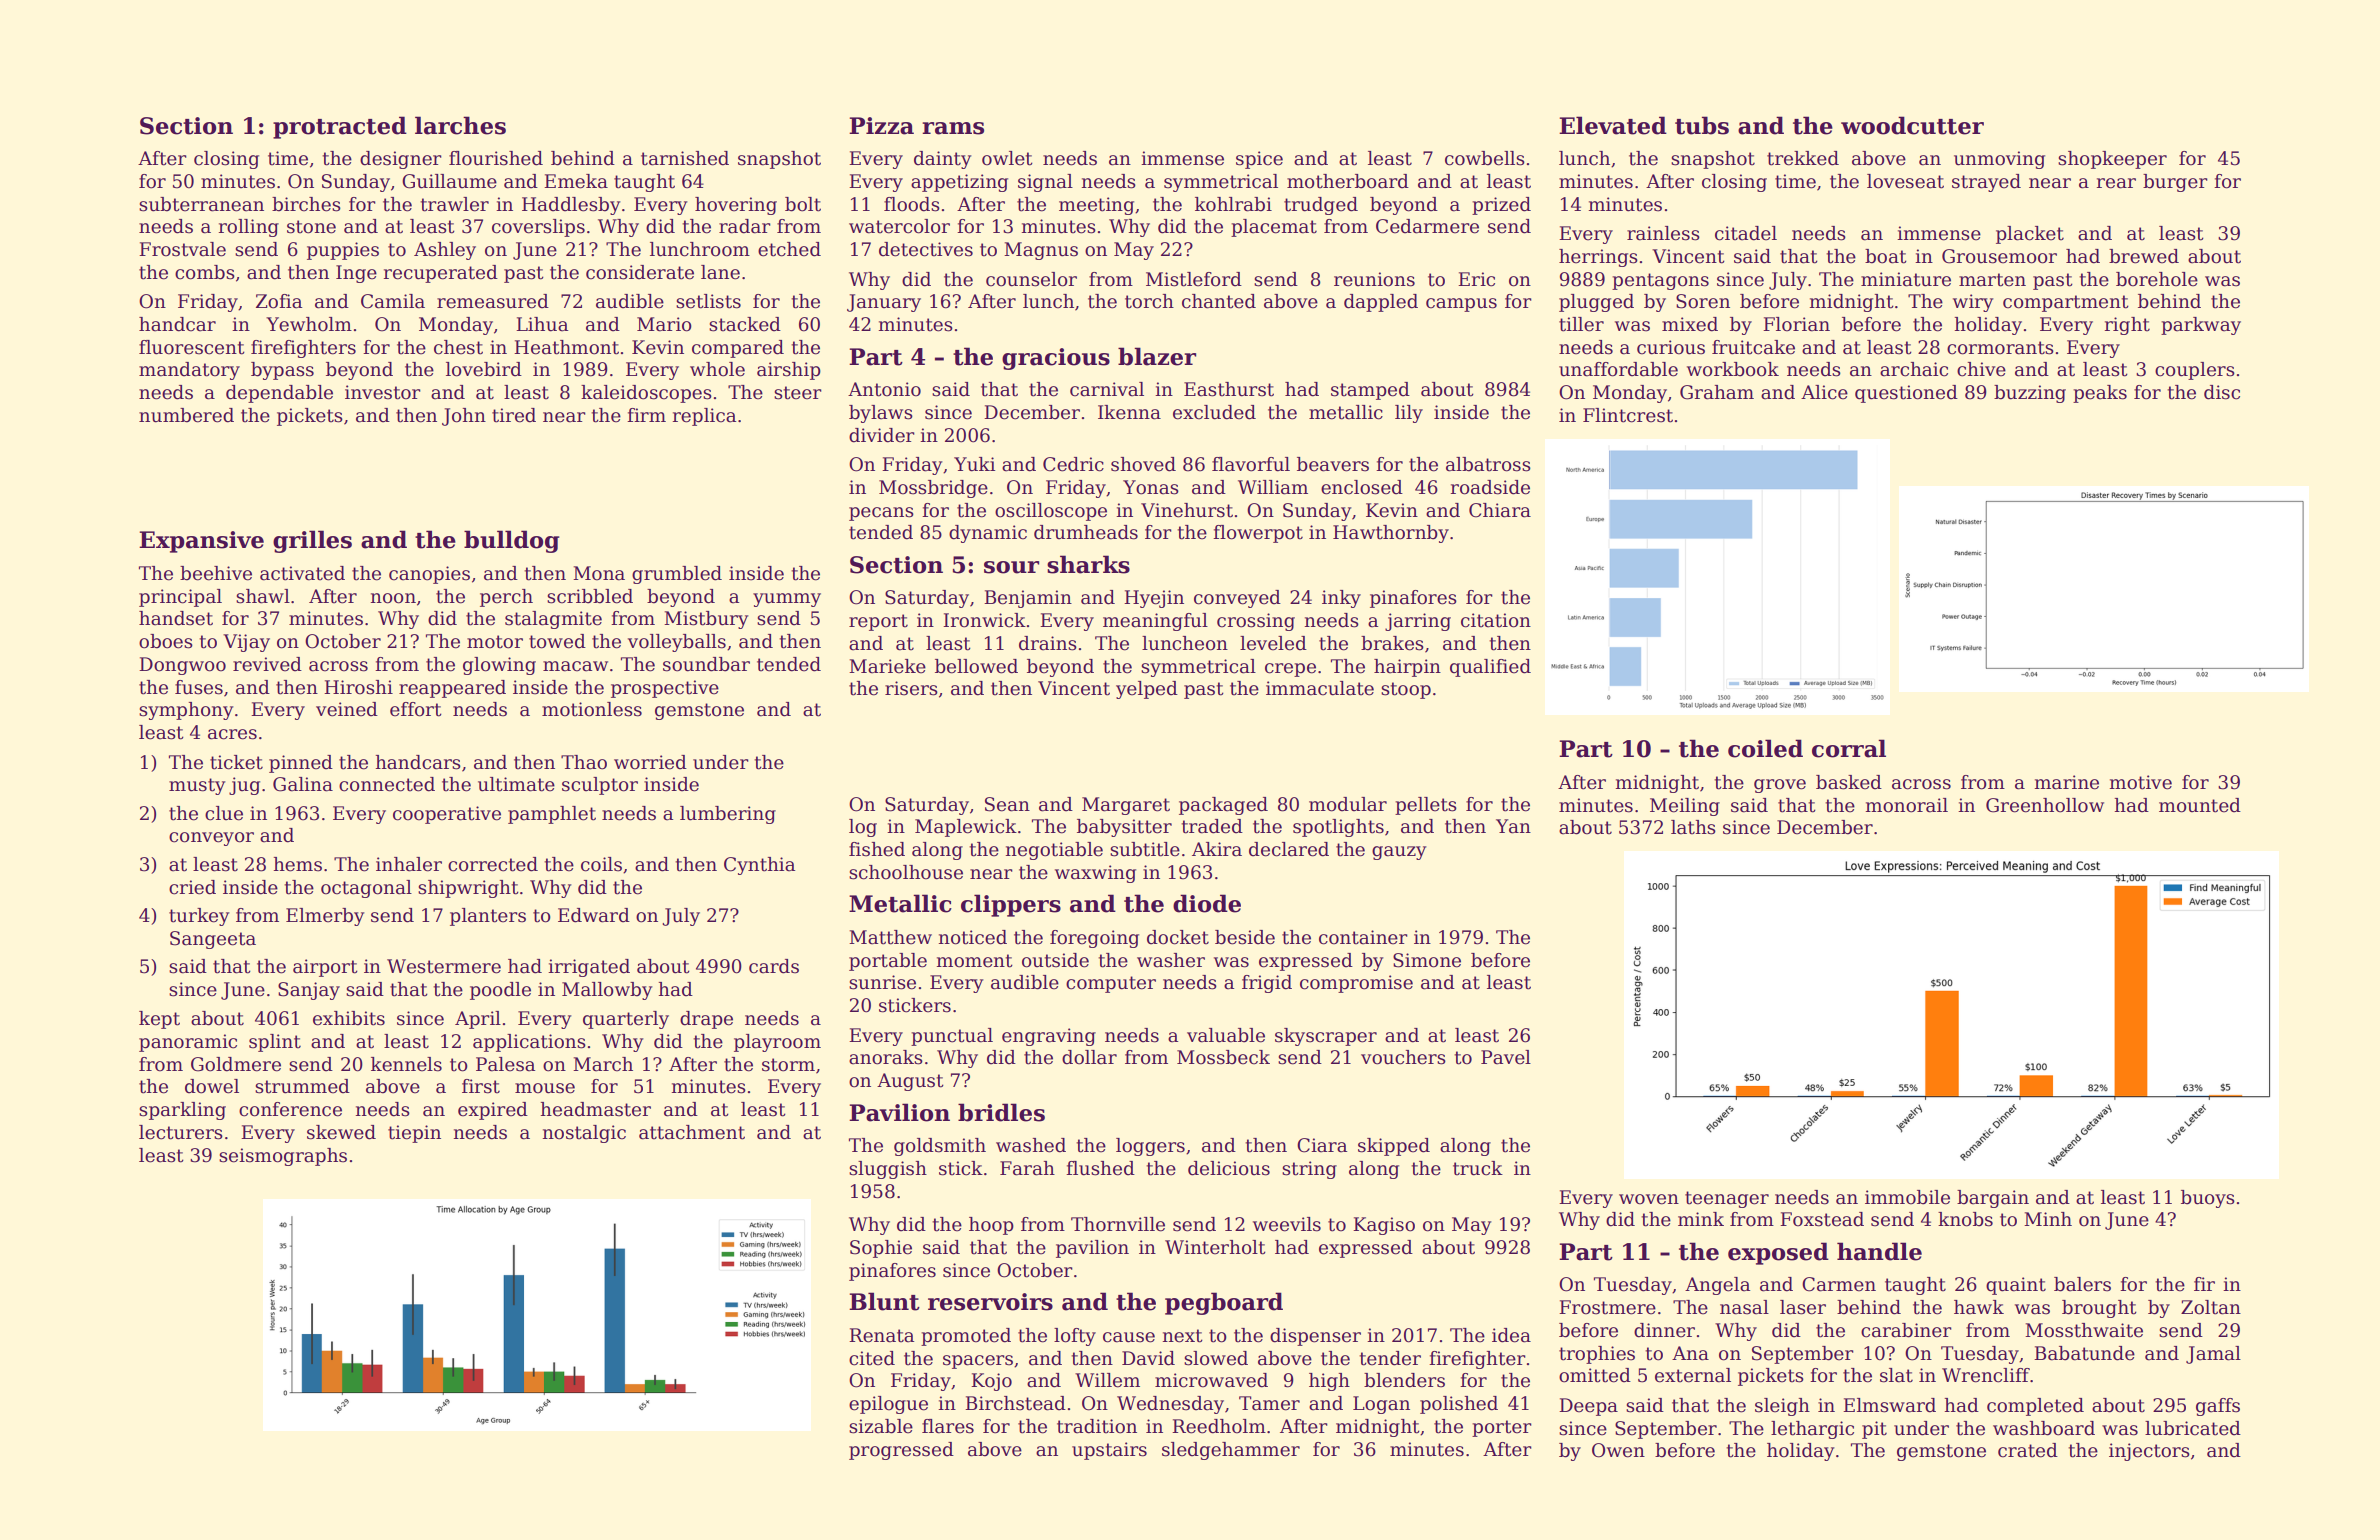 The height and width of the screenshot is (1540, 2380). Describe the element at coordinates (948, 1426) in the screenshot. I see `flares` at that location.
